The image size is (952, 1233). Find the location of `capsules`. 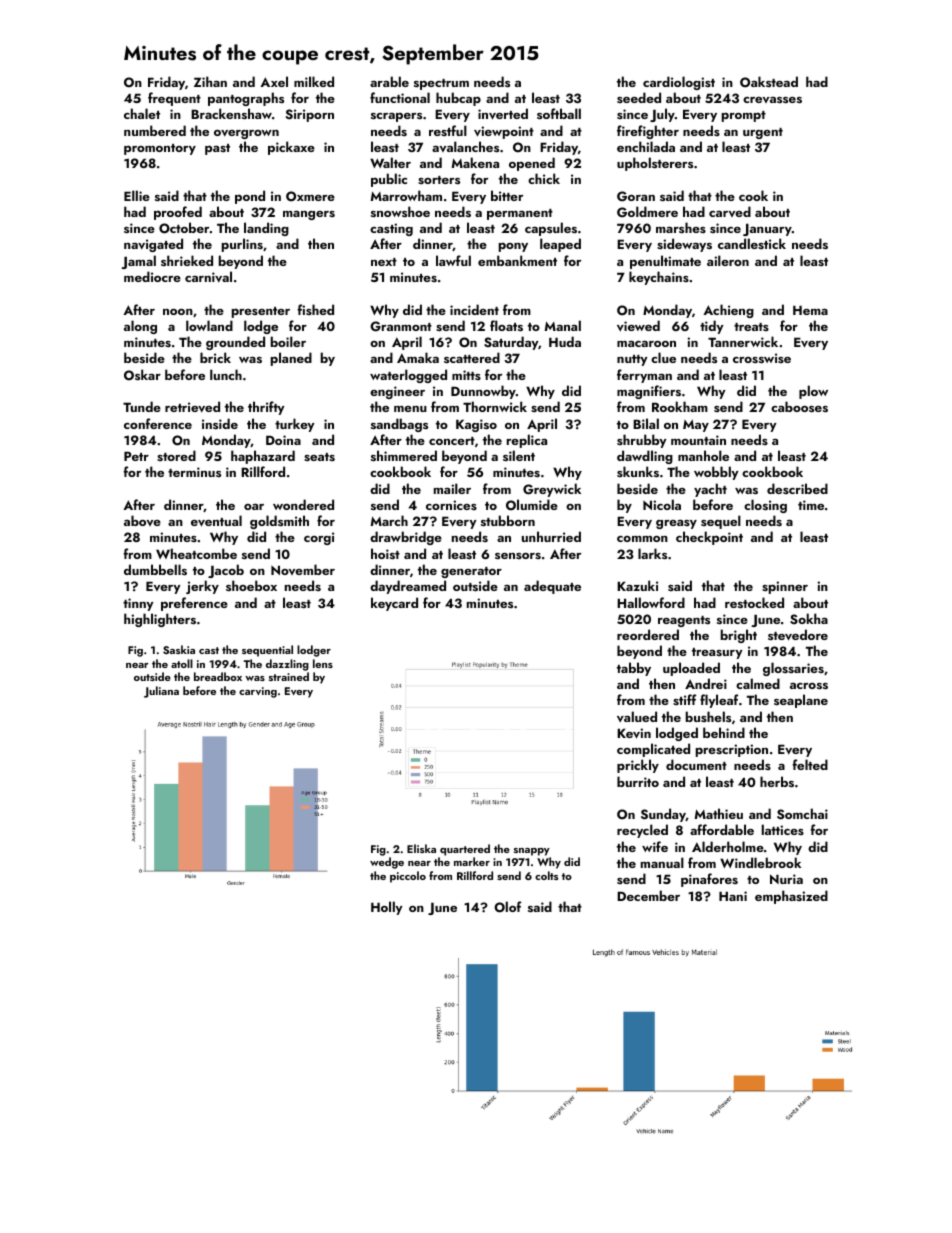

capsules is located at coordinates (551, 229).
